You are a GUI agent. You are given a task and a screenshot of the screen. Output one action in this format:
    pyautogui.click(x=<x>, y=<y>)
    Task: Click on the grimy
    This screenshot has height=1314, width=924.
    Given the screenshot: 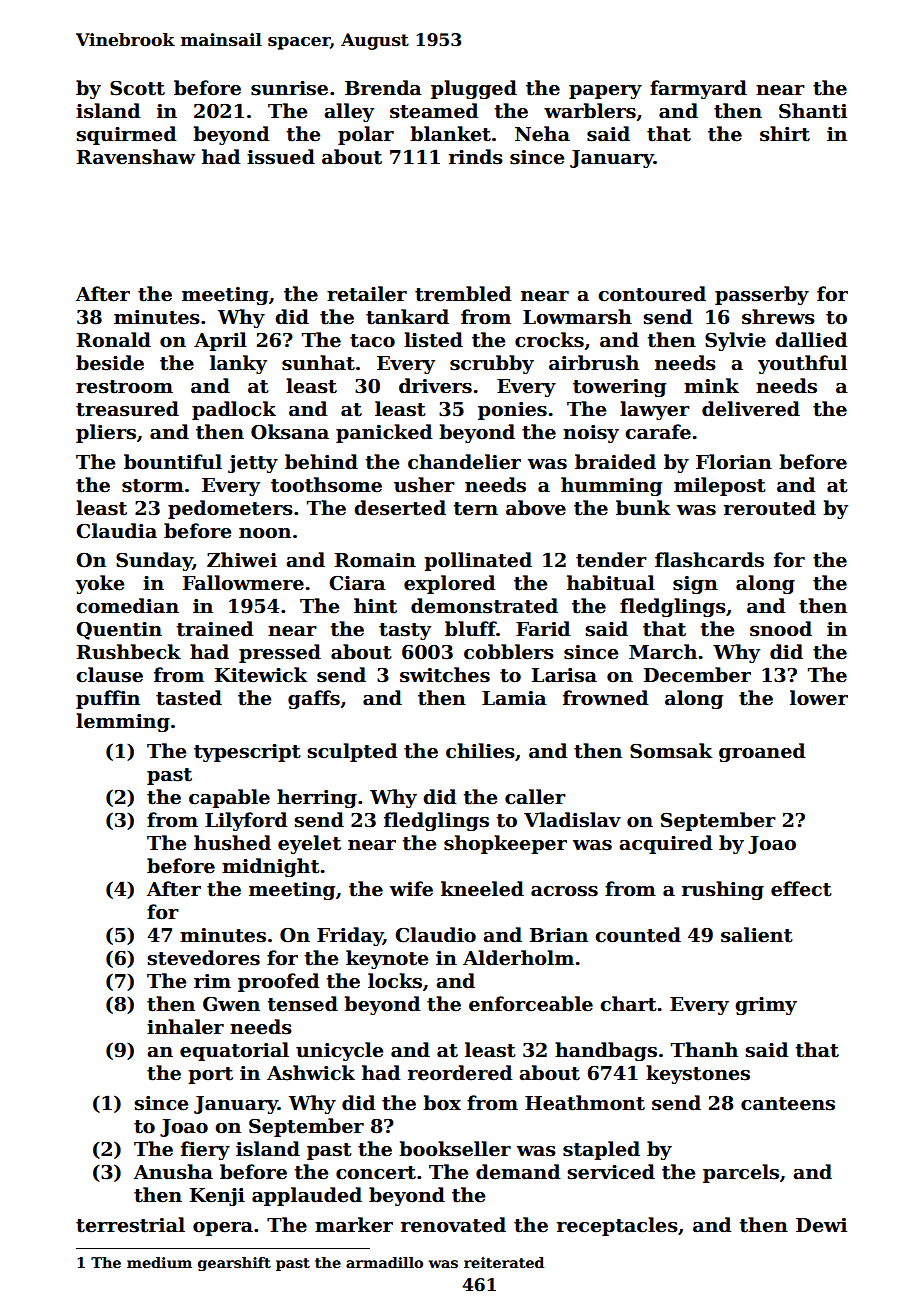 What is the action you would take?
    pyautogui.click(x=766, y=1006)
